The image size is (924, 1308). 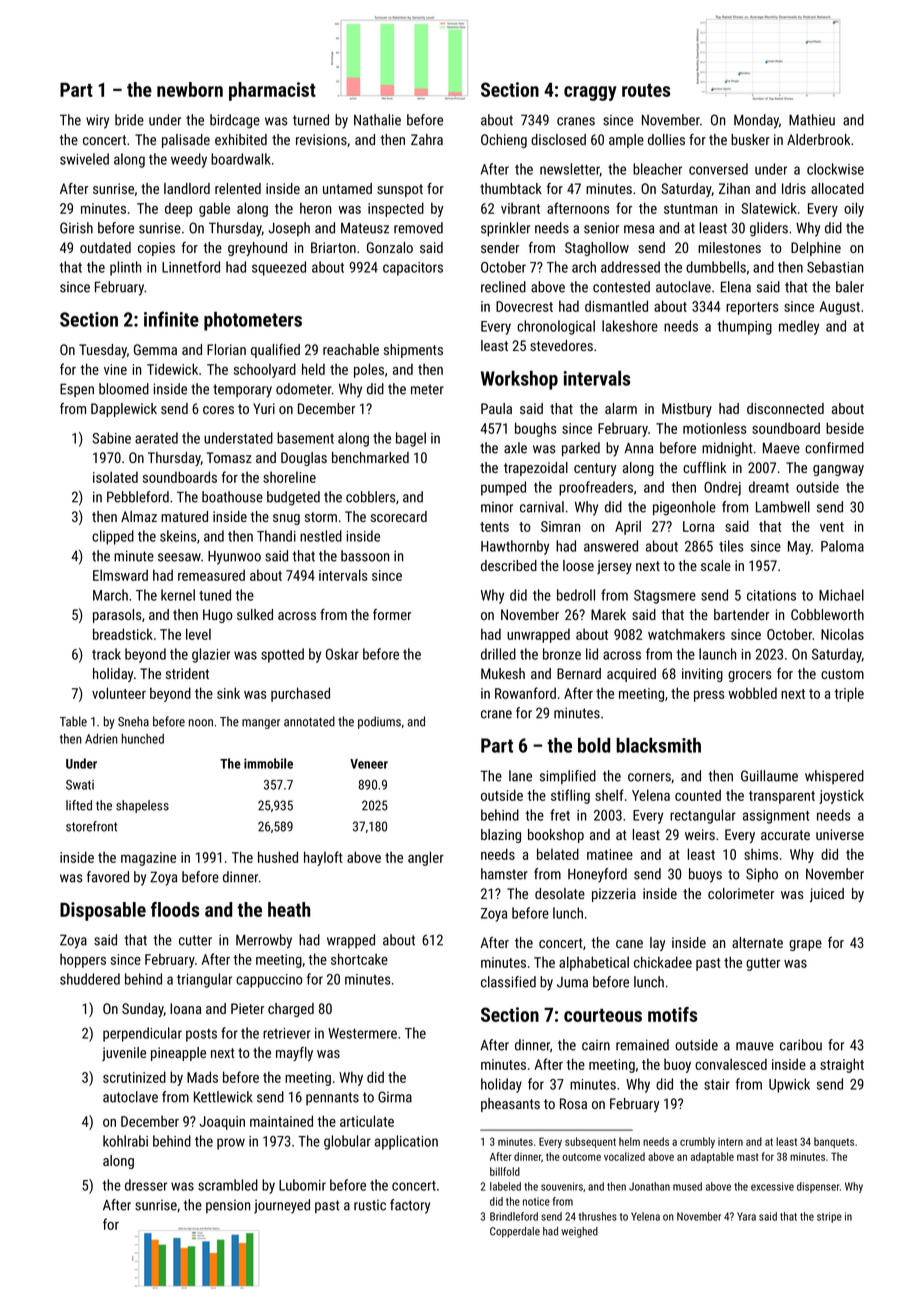 I want to click on Dovecrest, so click(x=524, y=306).
